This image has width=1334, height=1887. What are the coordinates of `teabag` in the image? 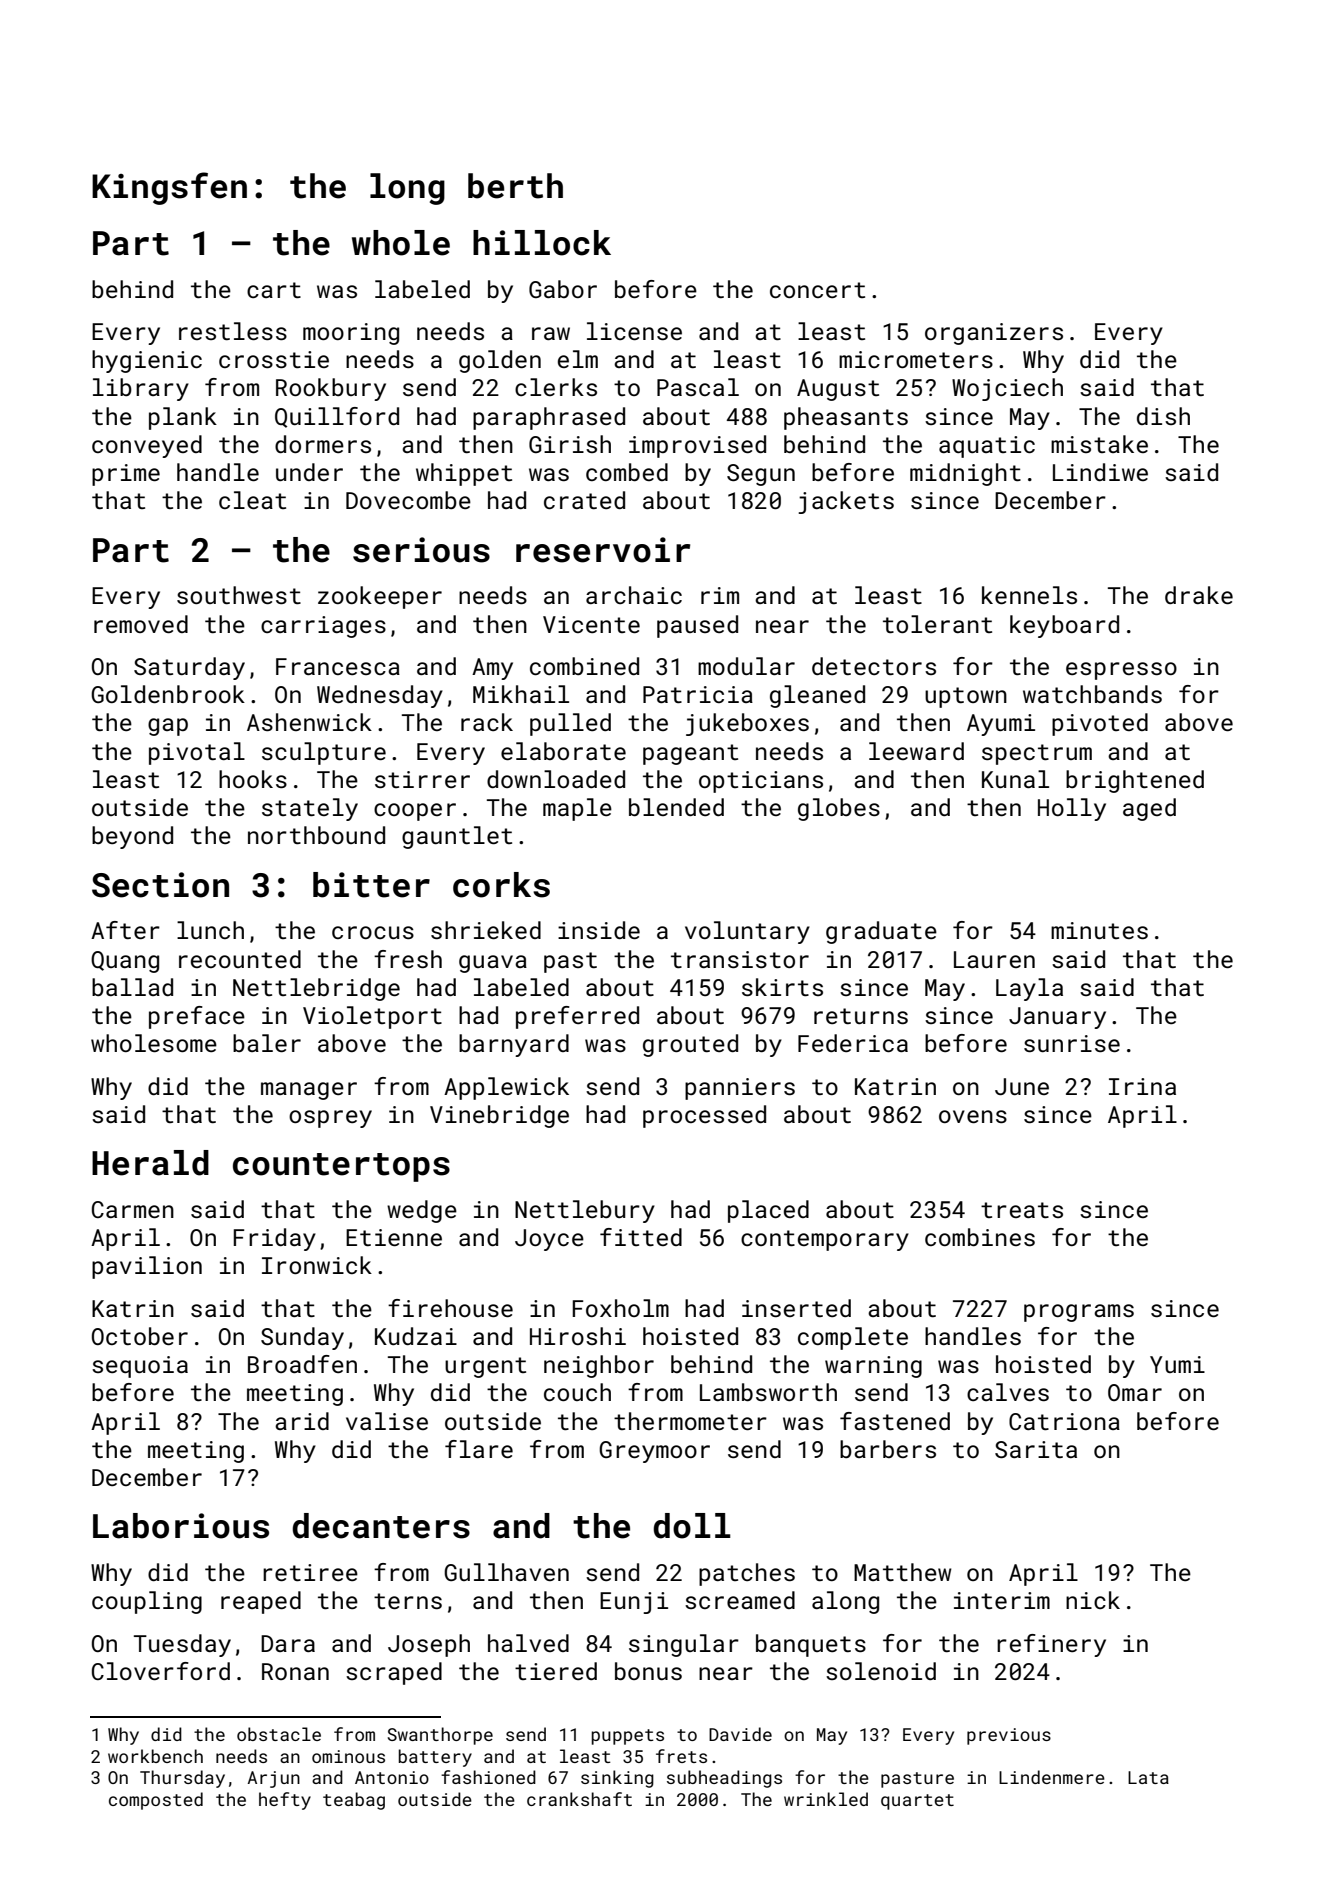 It's located at (354, 1801).
